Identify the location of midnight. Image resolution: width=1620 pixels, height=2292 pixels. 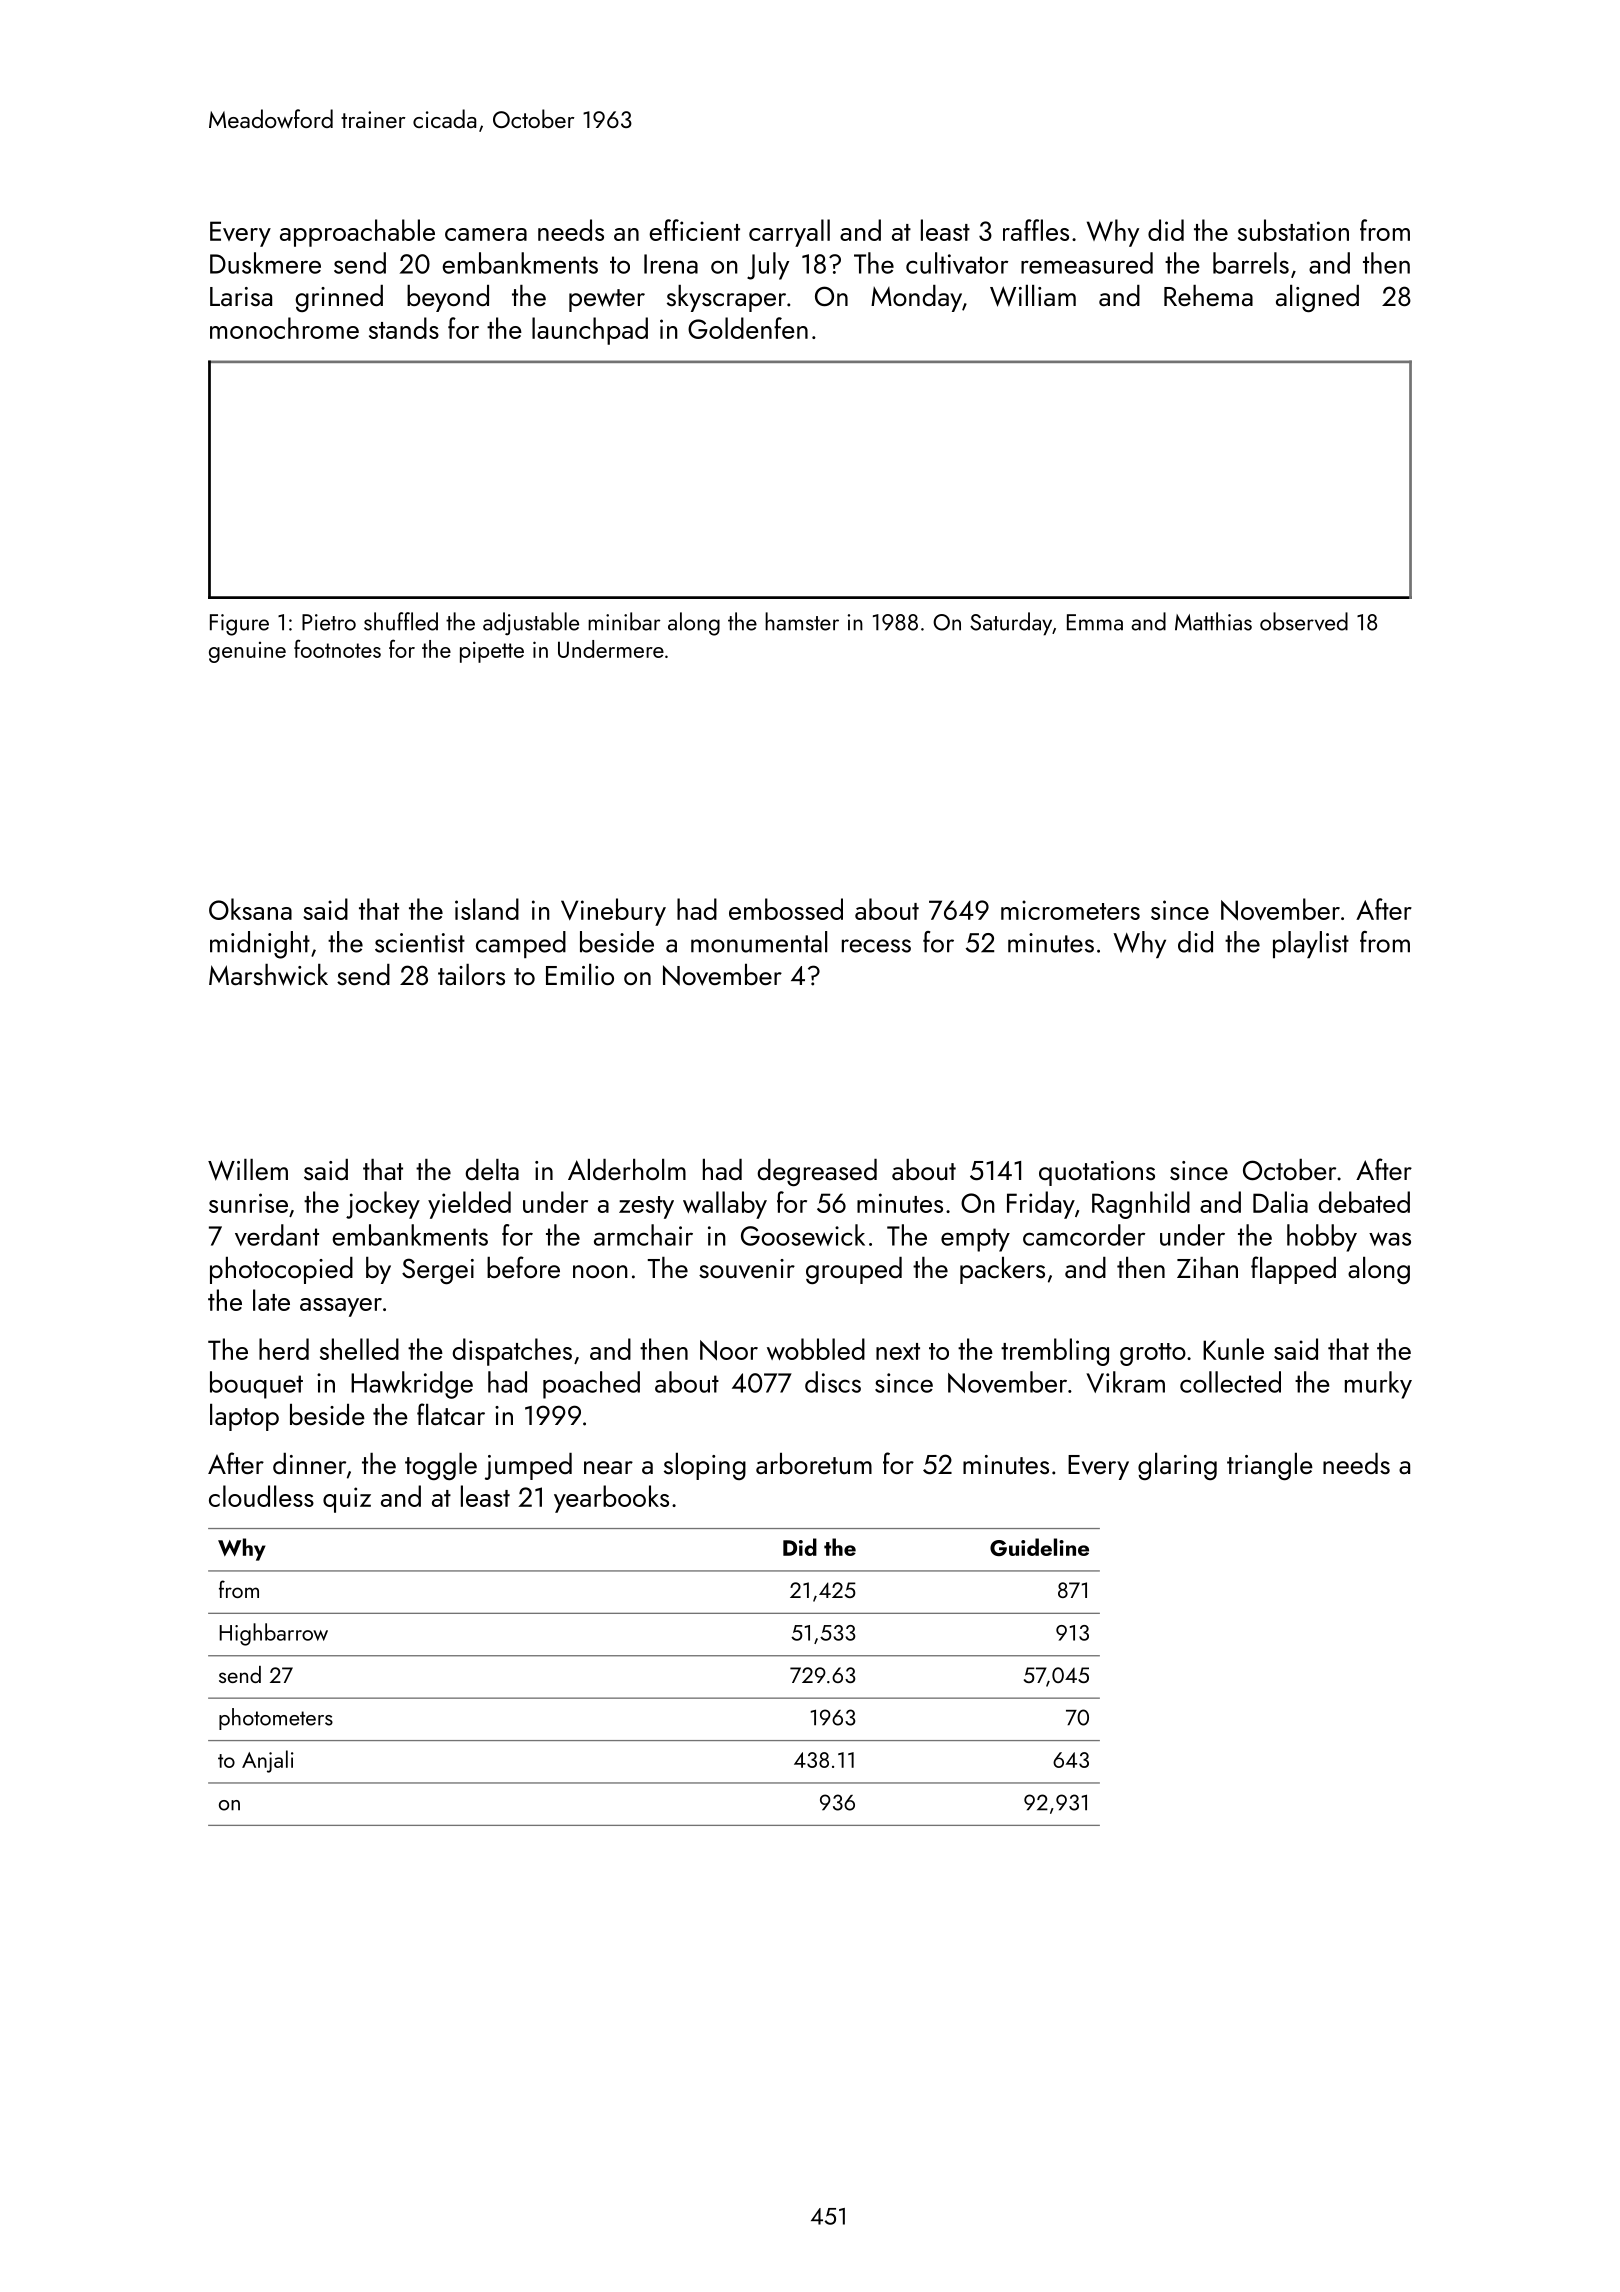
(260, 945).
